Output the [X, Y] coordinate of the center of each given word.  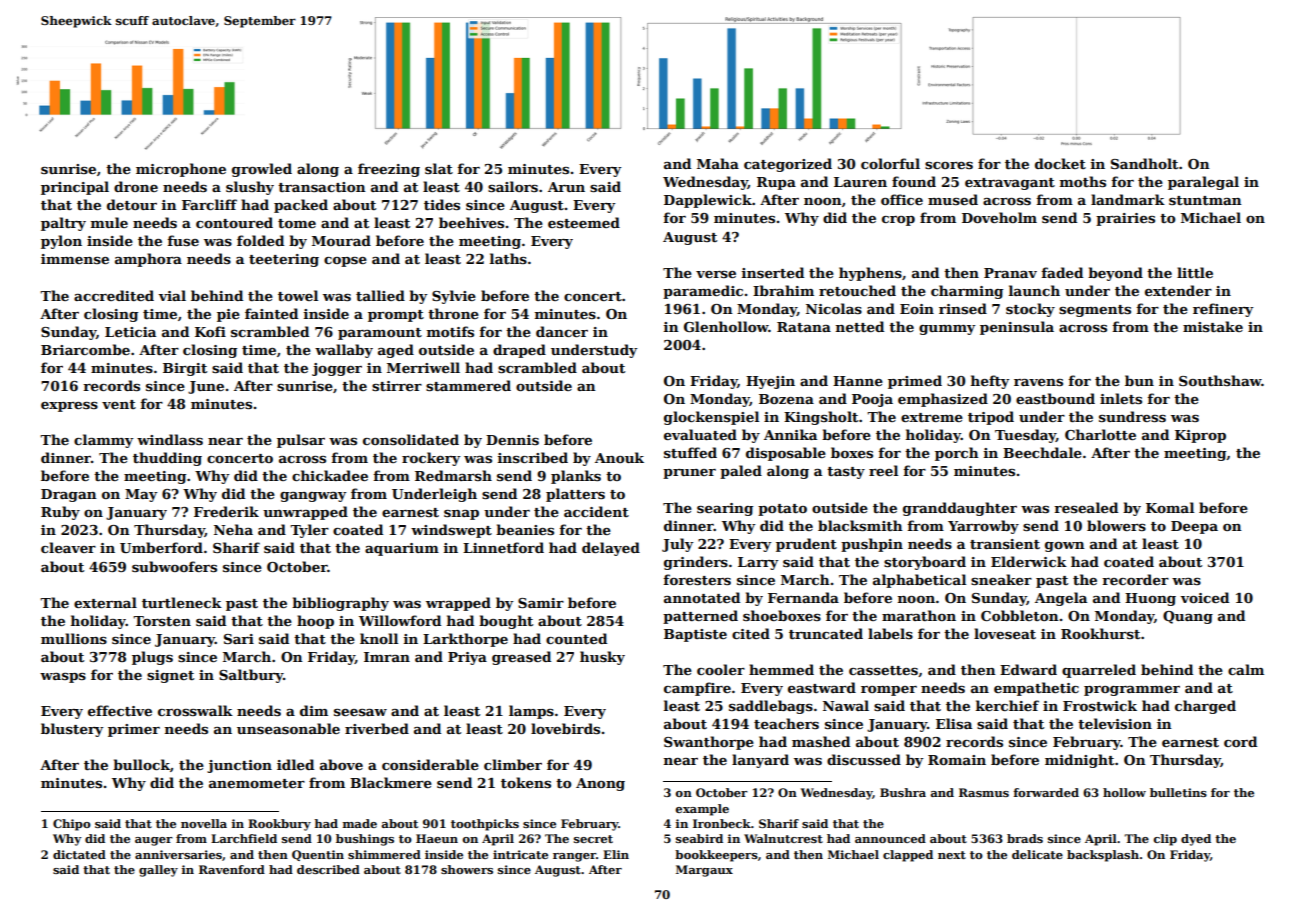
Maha [718, 163]
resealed [1086, 507]
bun [1139, 380]
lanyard [760, 761]
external [105, 602]
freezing [389, 170]
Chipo [72, 825]
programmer [1132, 691]
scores [949, 165]
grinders [696, 563]
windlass [170, 439]
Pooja [872, 400]
